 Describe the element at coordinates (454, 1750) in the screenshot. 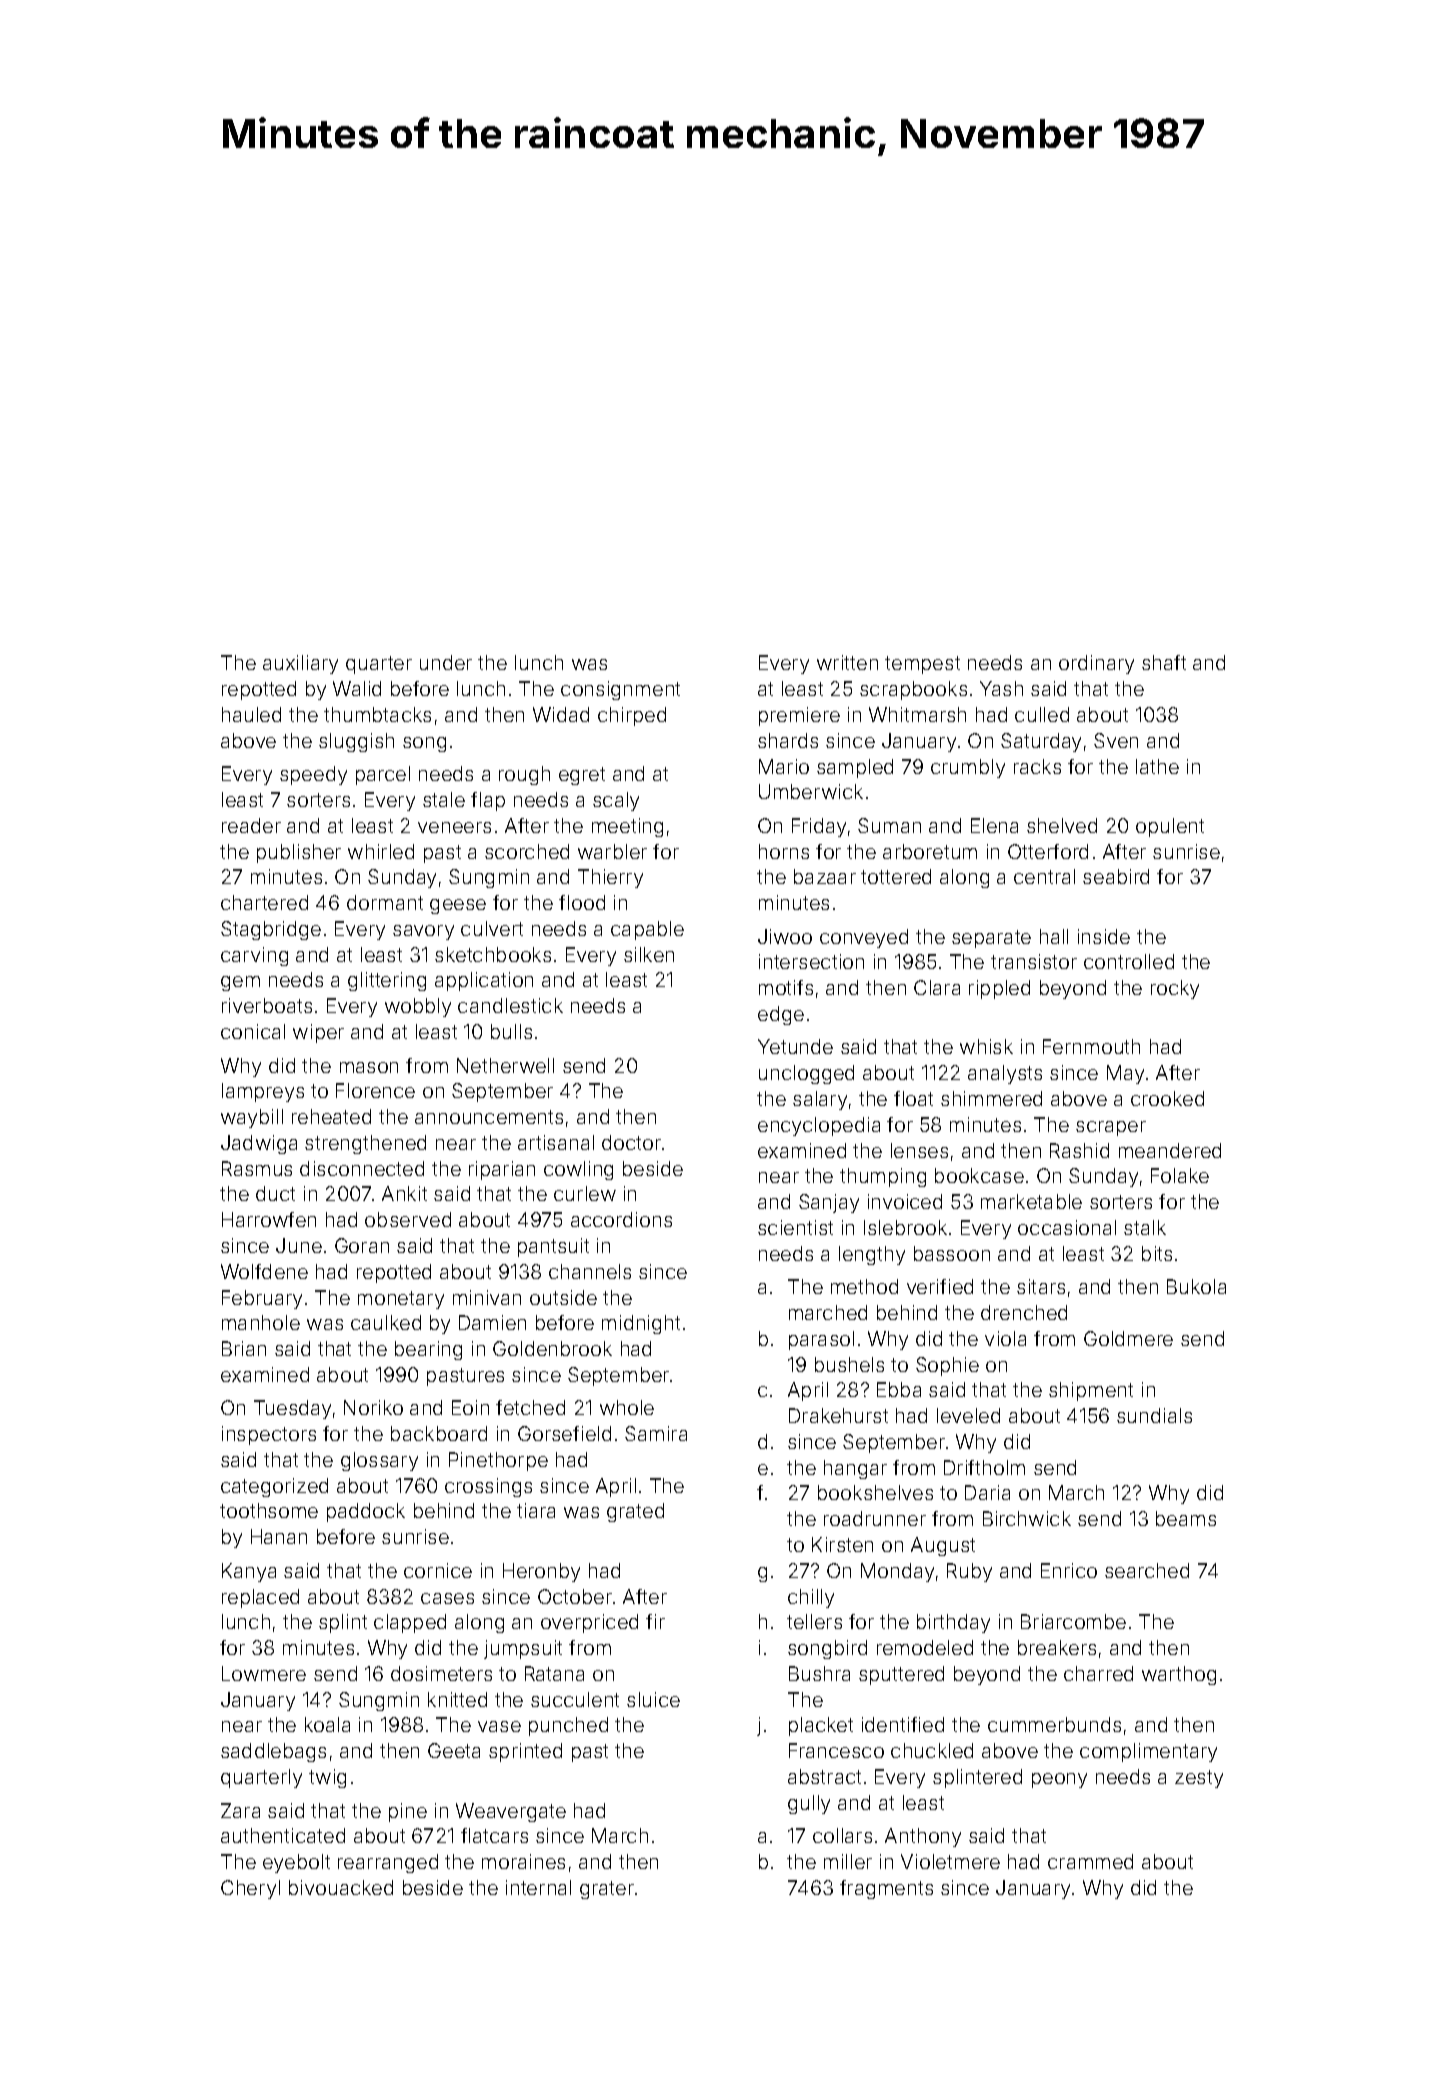

I see `Geeta` at that location.
